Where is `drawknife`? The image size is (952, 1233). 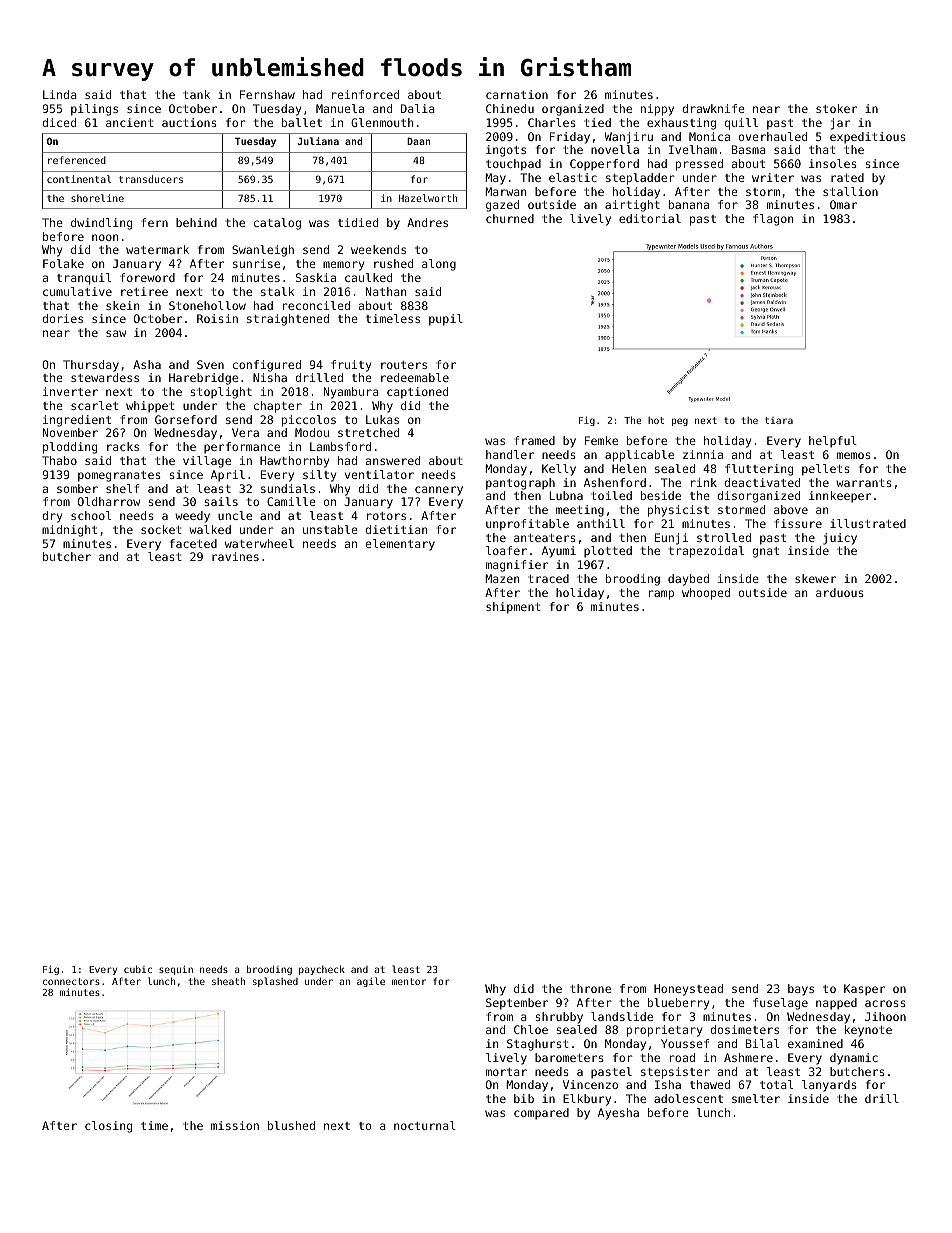 drawknife is located at coordinates (713, 108).
